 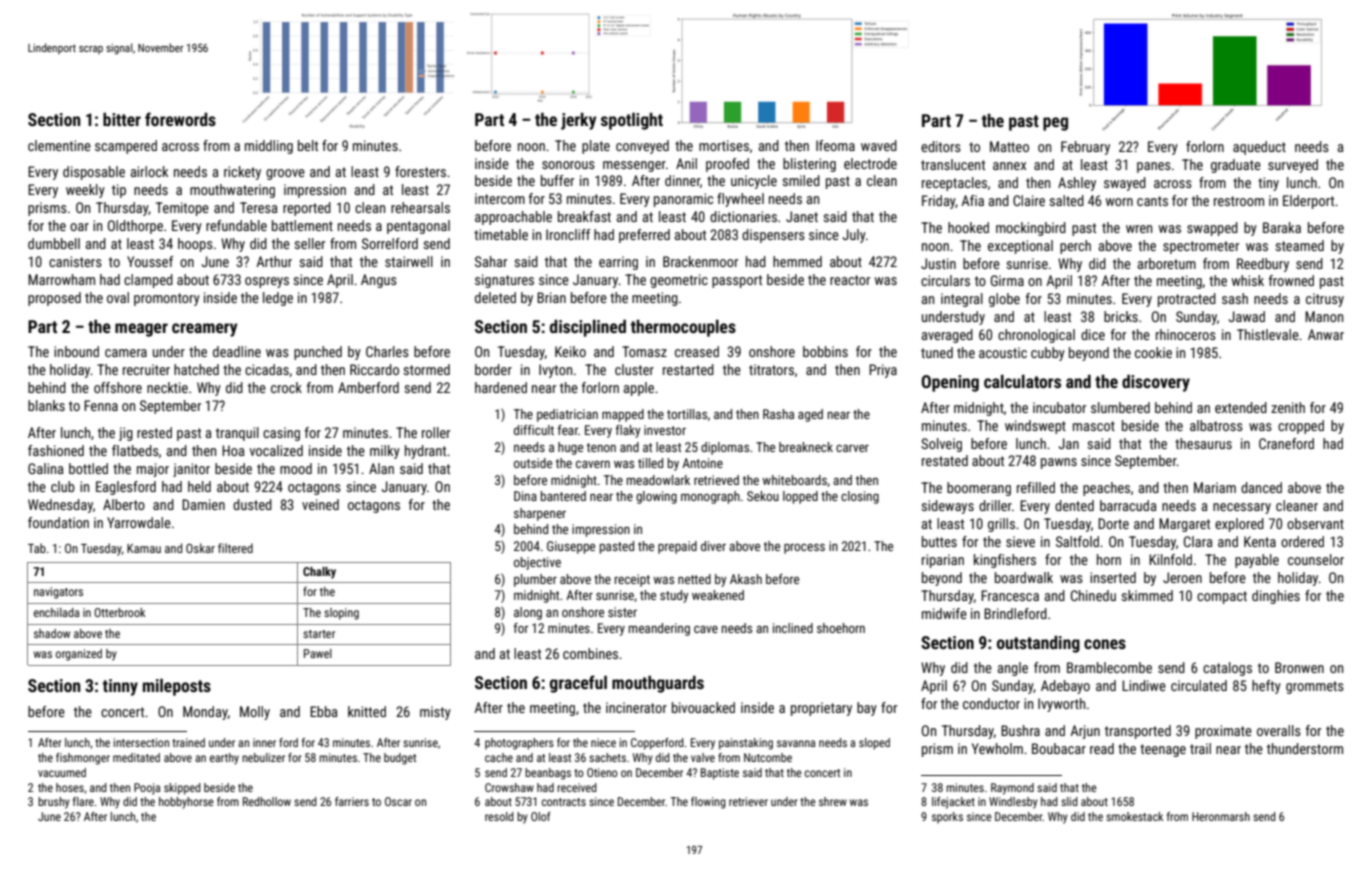 What do you see at coordinates (504, 281) in the screenshot?
I see `signatures` at bounding box center [504, 281].
